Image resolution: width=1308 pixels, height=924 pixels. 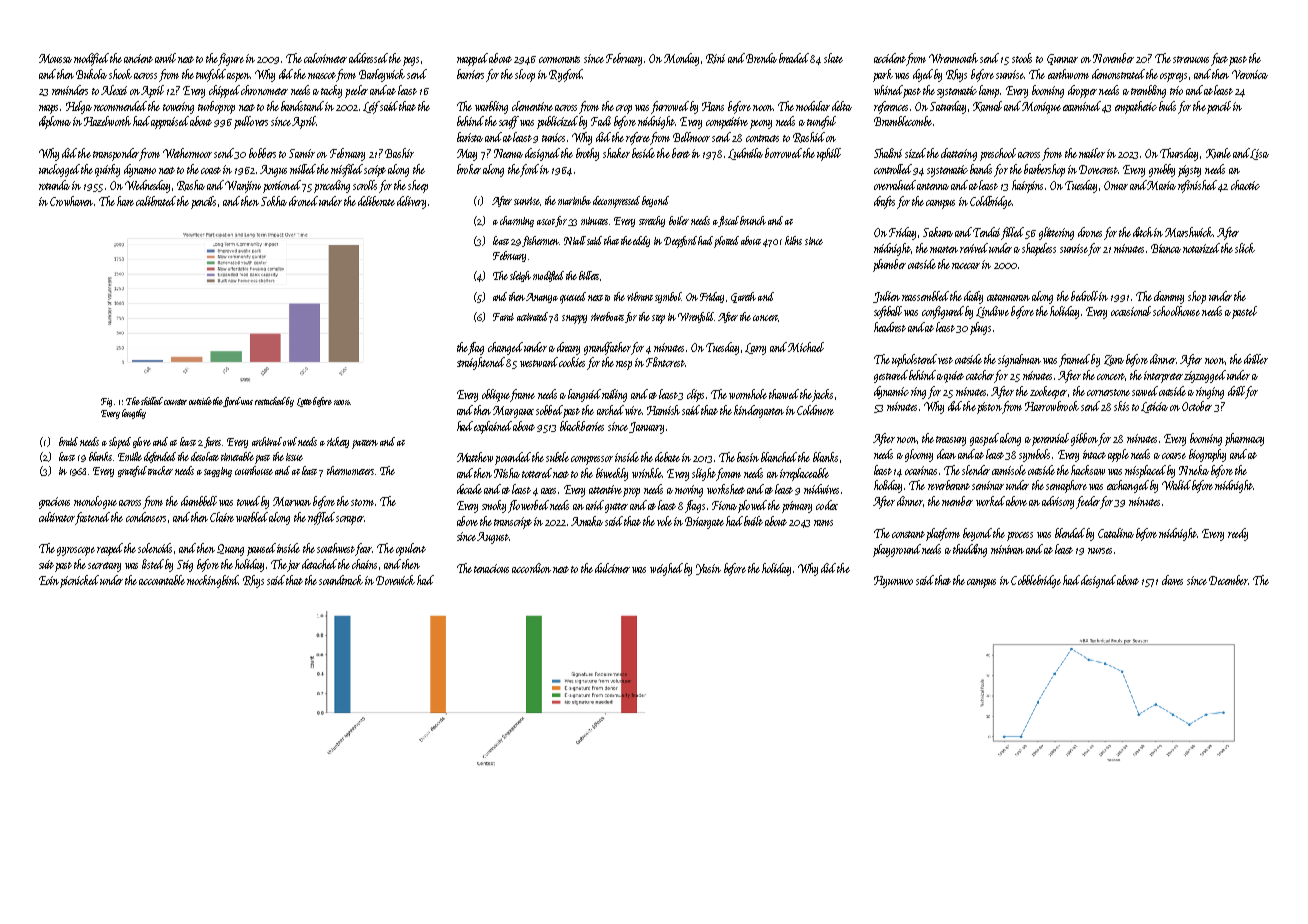 What do you see at coordinates (222, 517) in the screenshot?
I see `Claire` at bounding box center [222, 517].
